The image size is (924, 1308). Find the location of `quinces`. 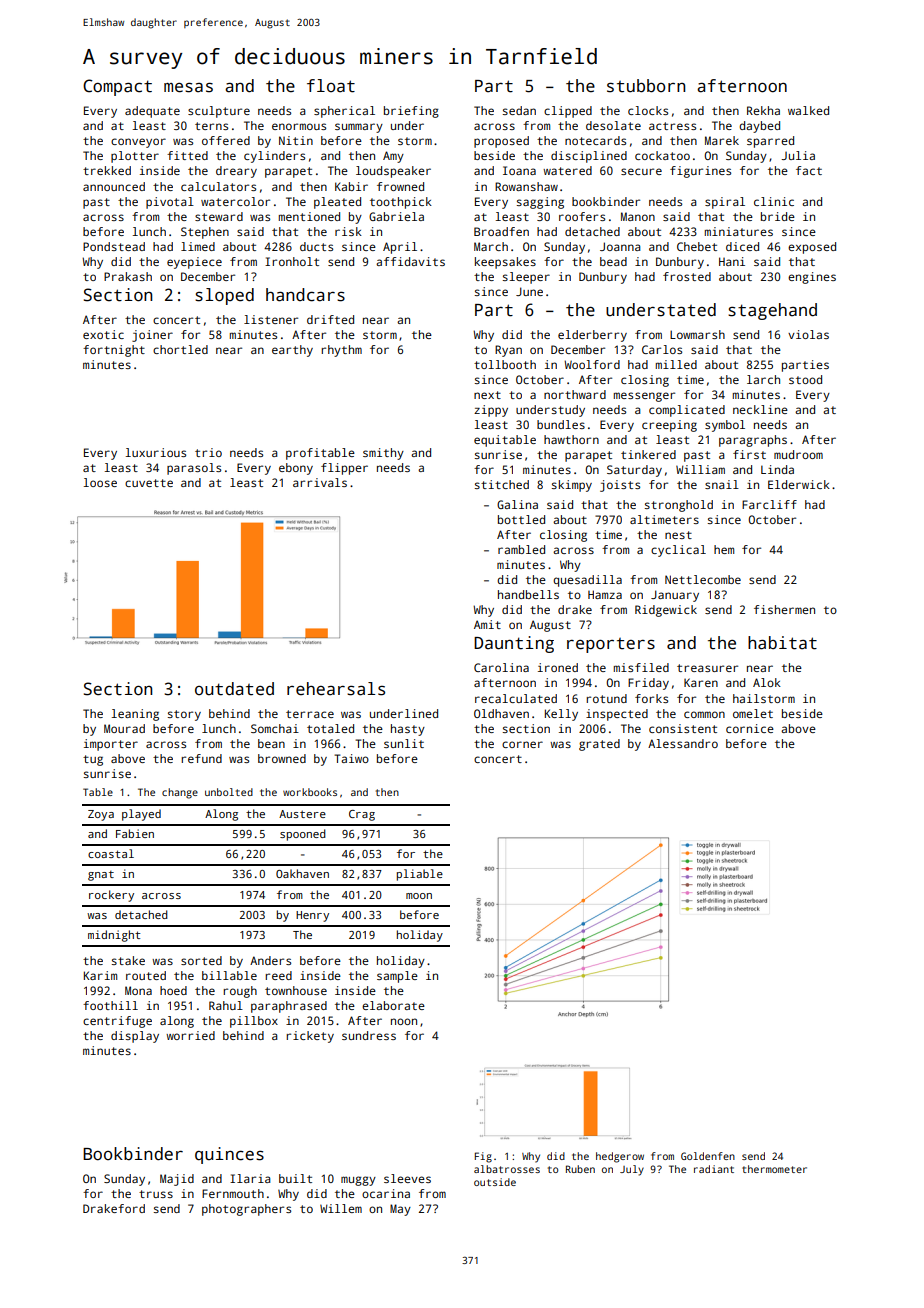

quinces is located at coordinates (229, 1155).
